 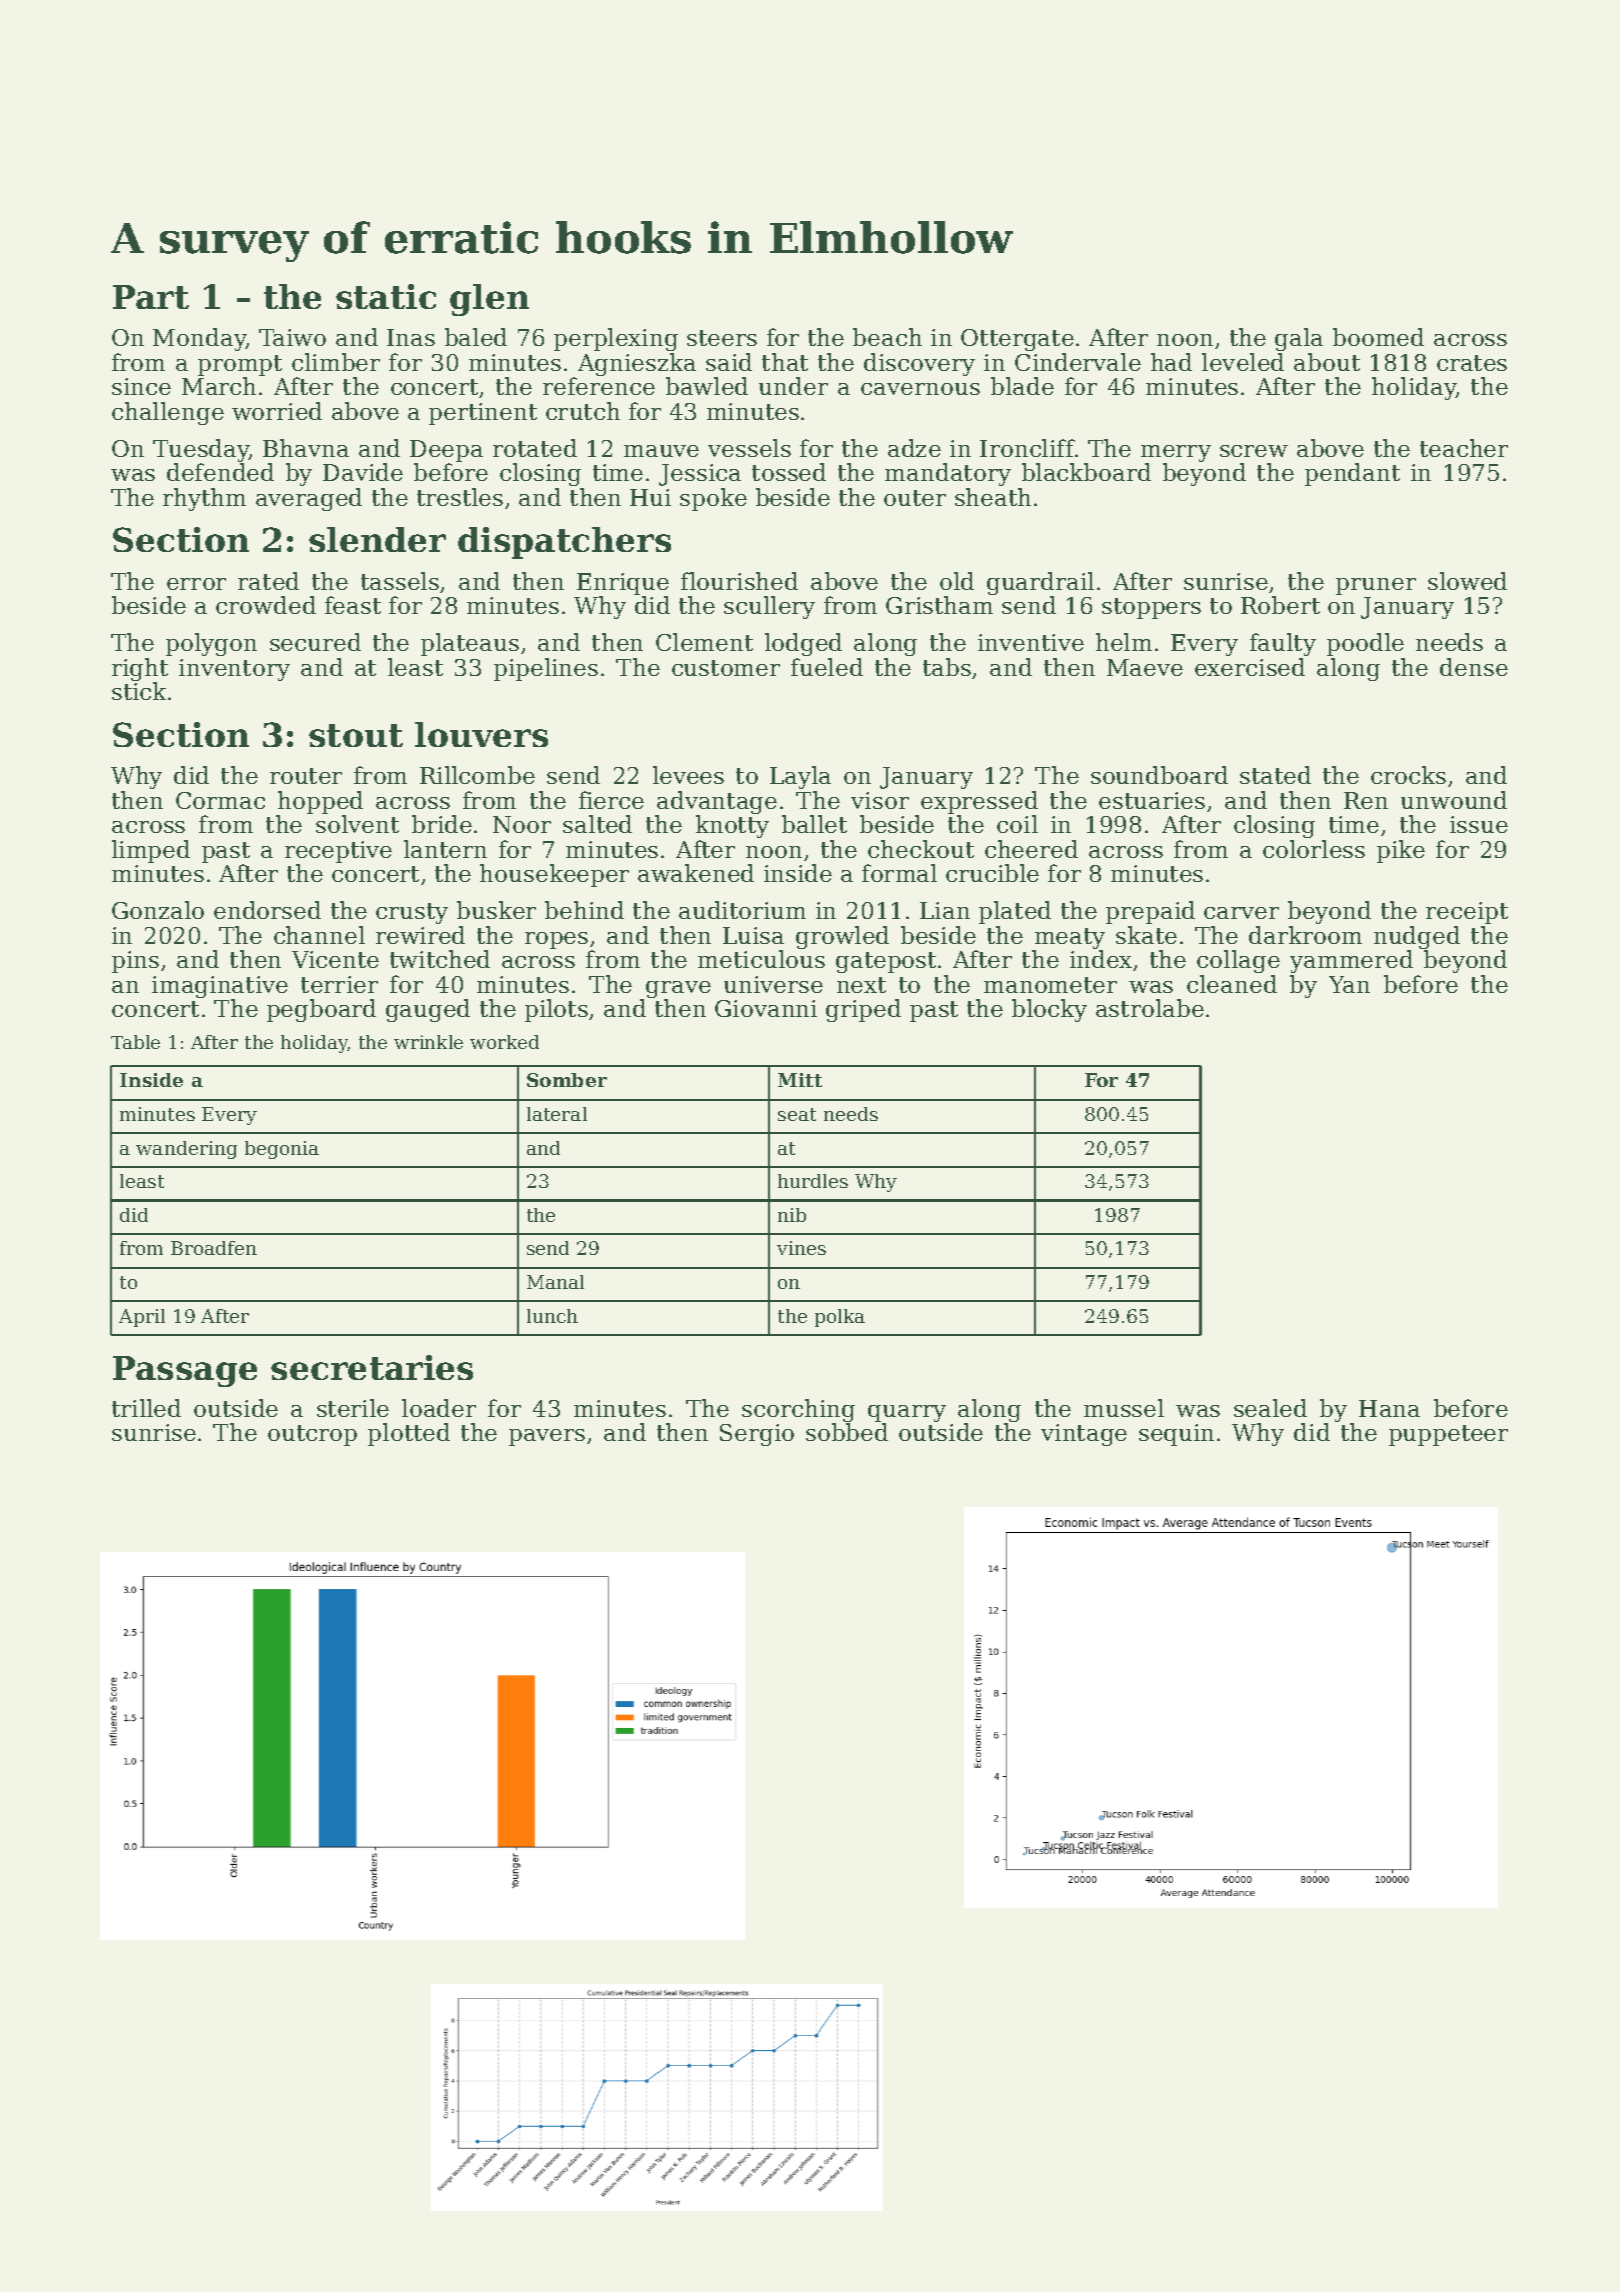 I want to click on expressed, so click(x=979, y=802).
